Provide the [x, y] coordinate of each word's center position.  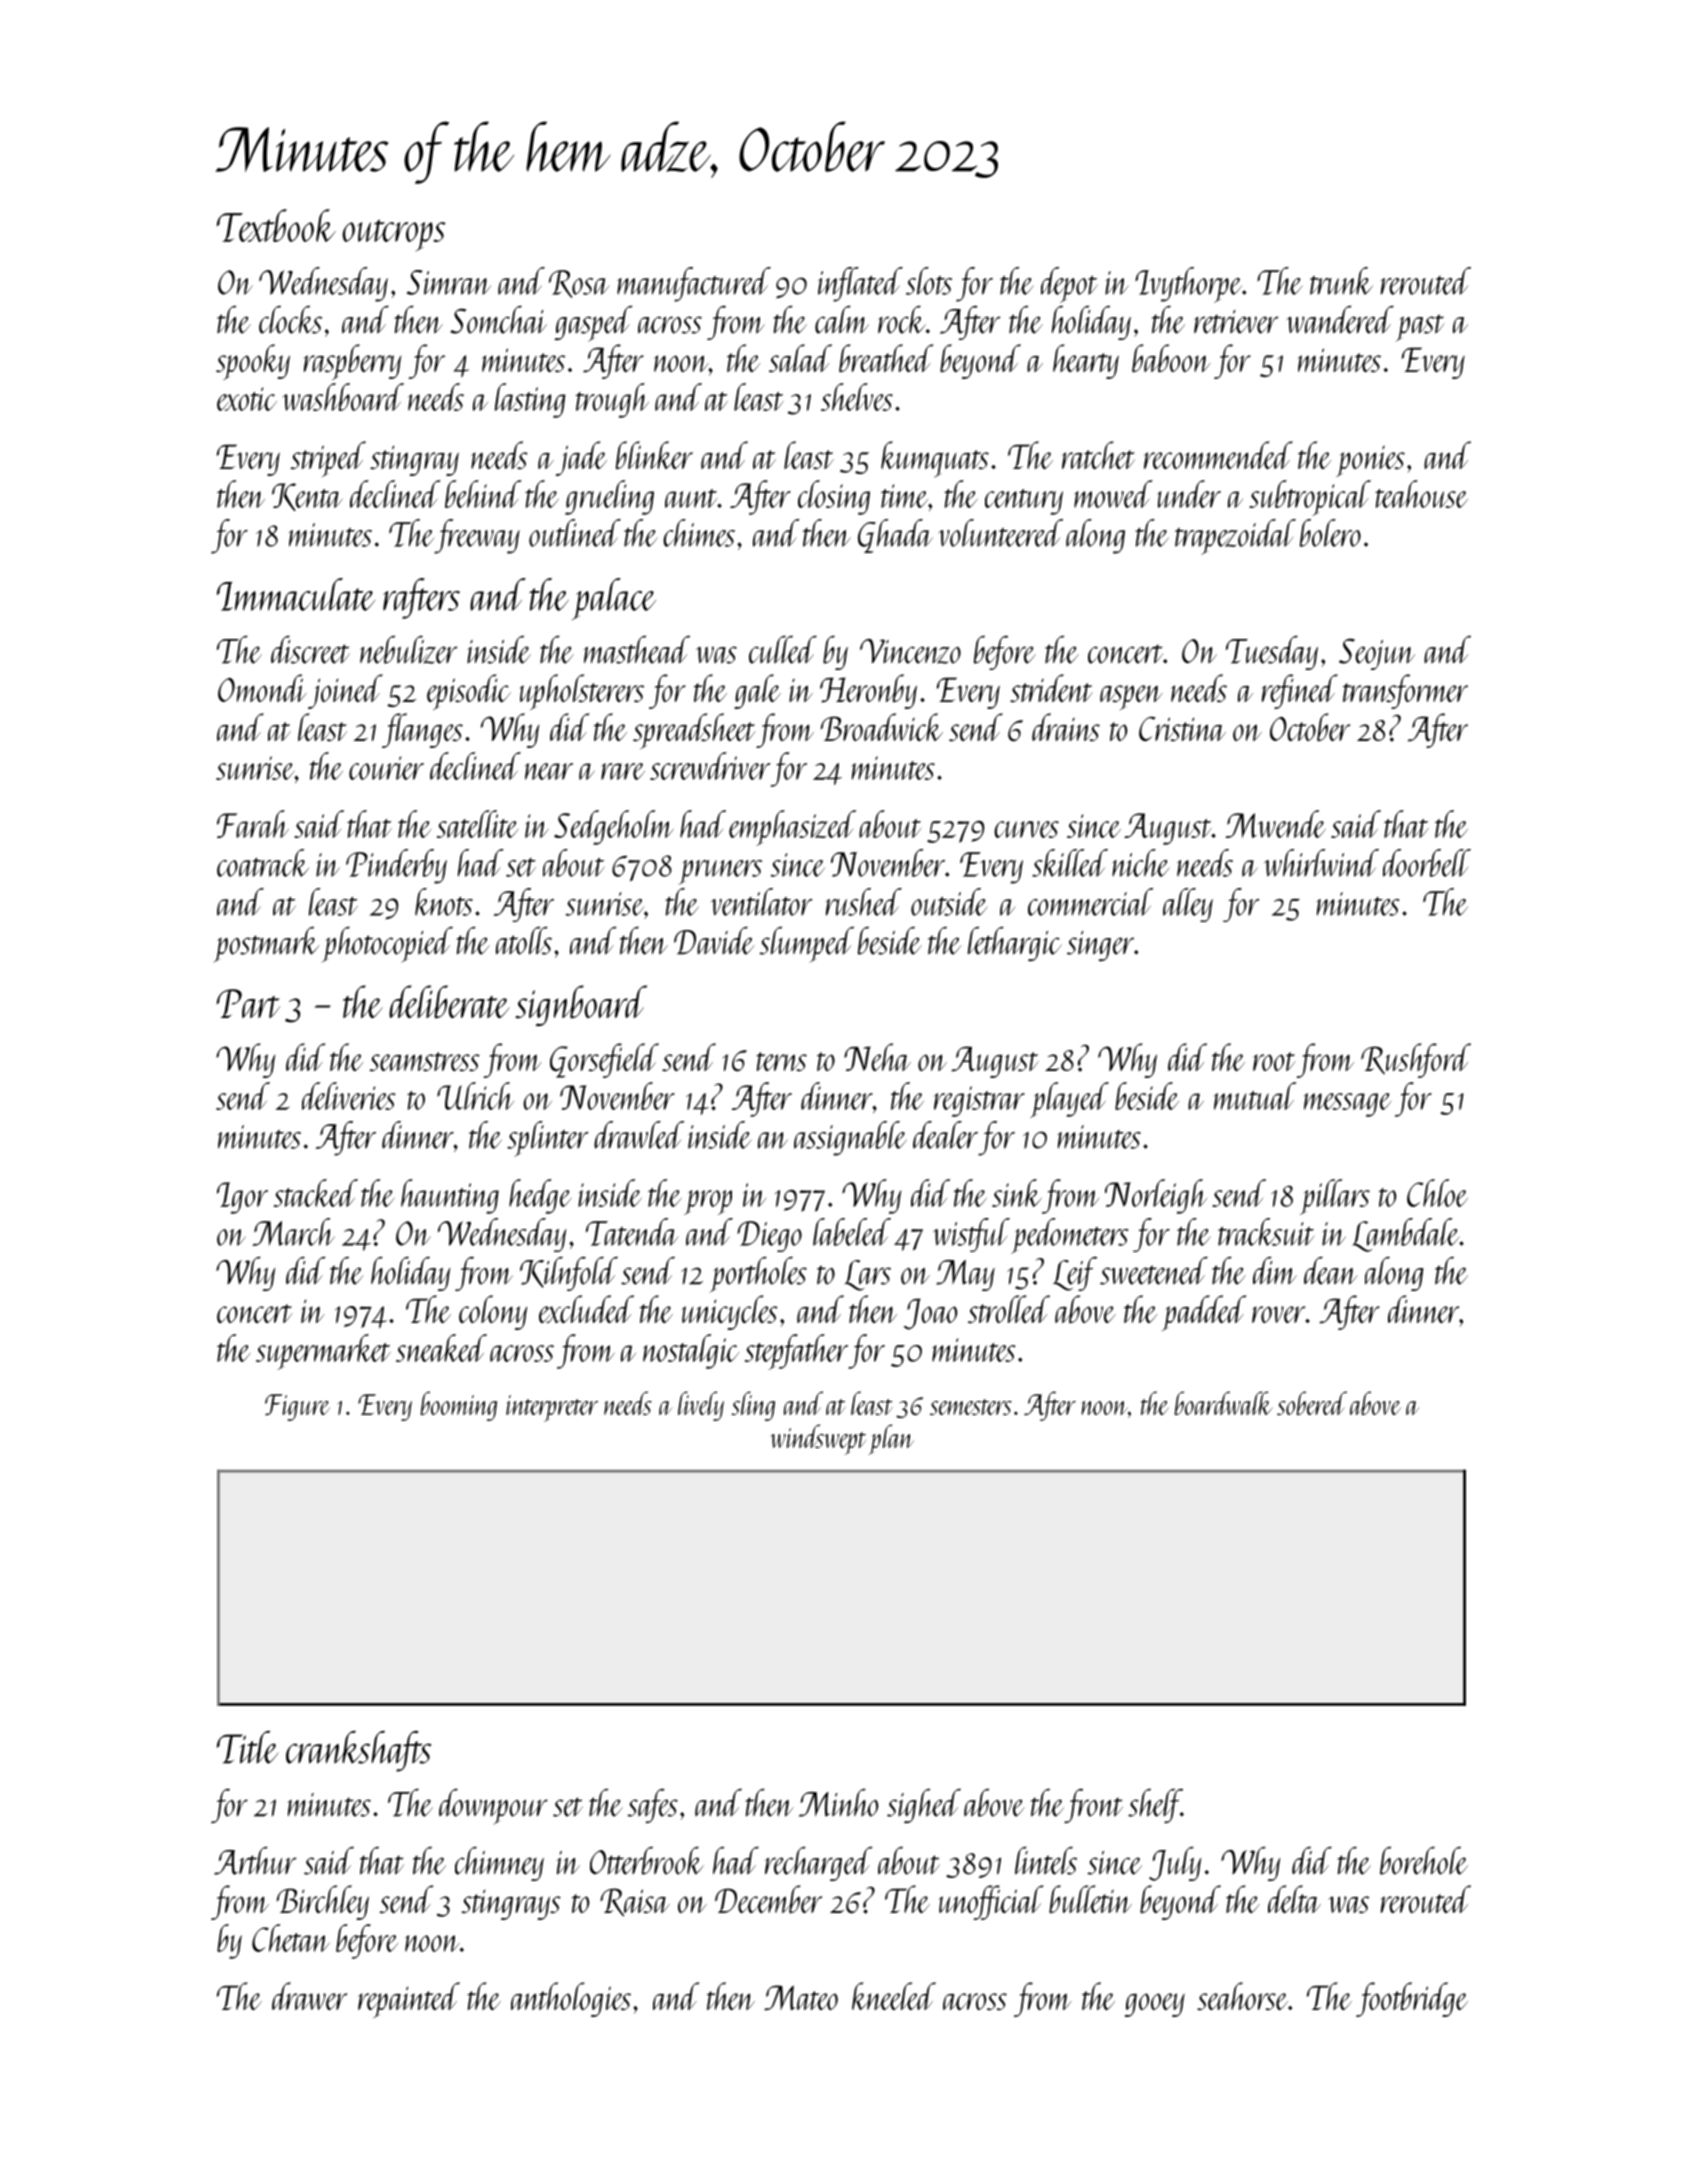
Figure [297, 1407]
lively [701, 1406]
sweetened [1154, 1271]
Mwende [1275, 824]
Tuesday [1272, 653]
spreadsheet [694, 731]
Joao [930, 1314]
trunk [1341, 281]
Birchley [323, 1902]
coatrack [263, 863]
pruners [720, 872]
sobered [1312, 1403]
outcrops [394, 235]
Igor [242, 1198]
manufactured [694, 284]
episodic [469, 692]
